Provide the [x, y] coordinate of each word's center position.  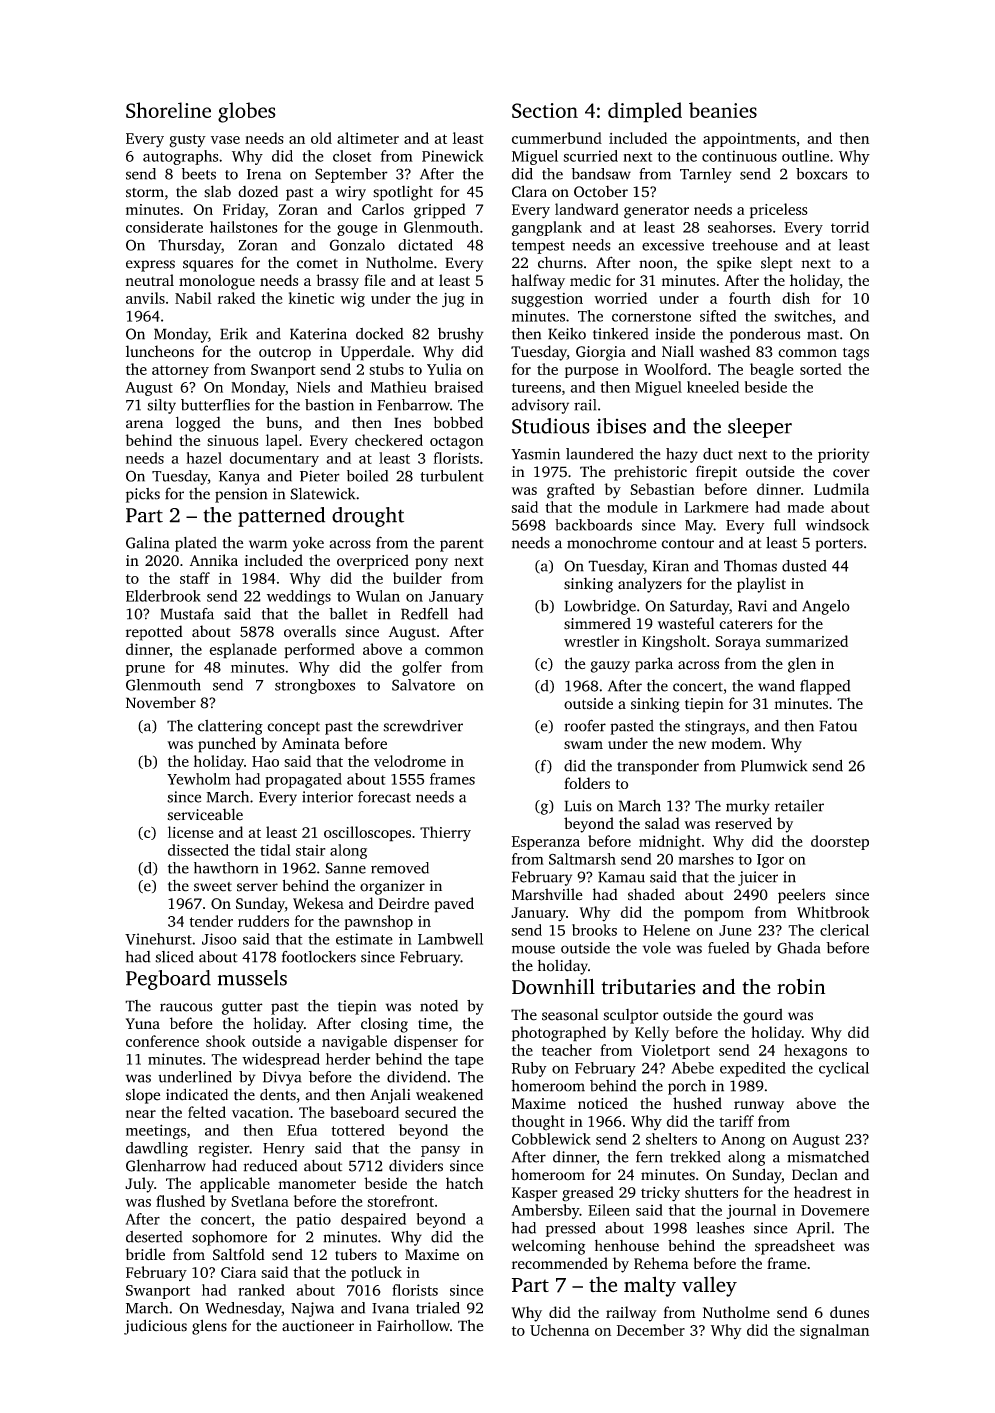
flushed [180, 1201]
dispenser [426, 1042]
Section [545, 110]
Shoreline [168, 110]
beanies [723, 110]
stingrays [715, 727]
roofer [585, 725]
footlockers [319, 957]
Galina [148, 542]
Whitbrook [833, 912]
